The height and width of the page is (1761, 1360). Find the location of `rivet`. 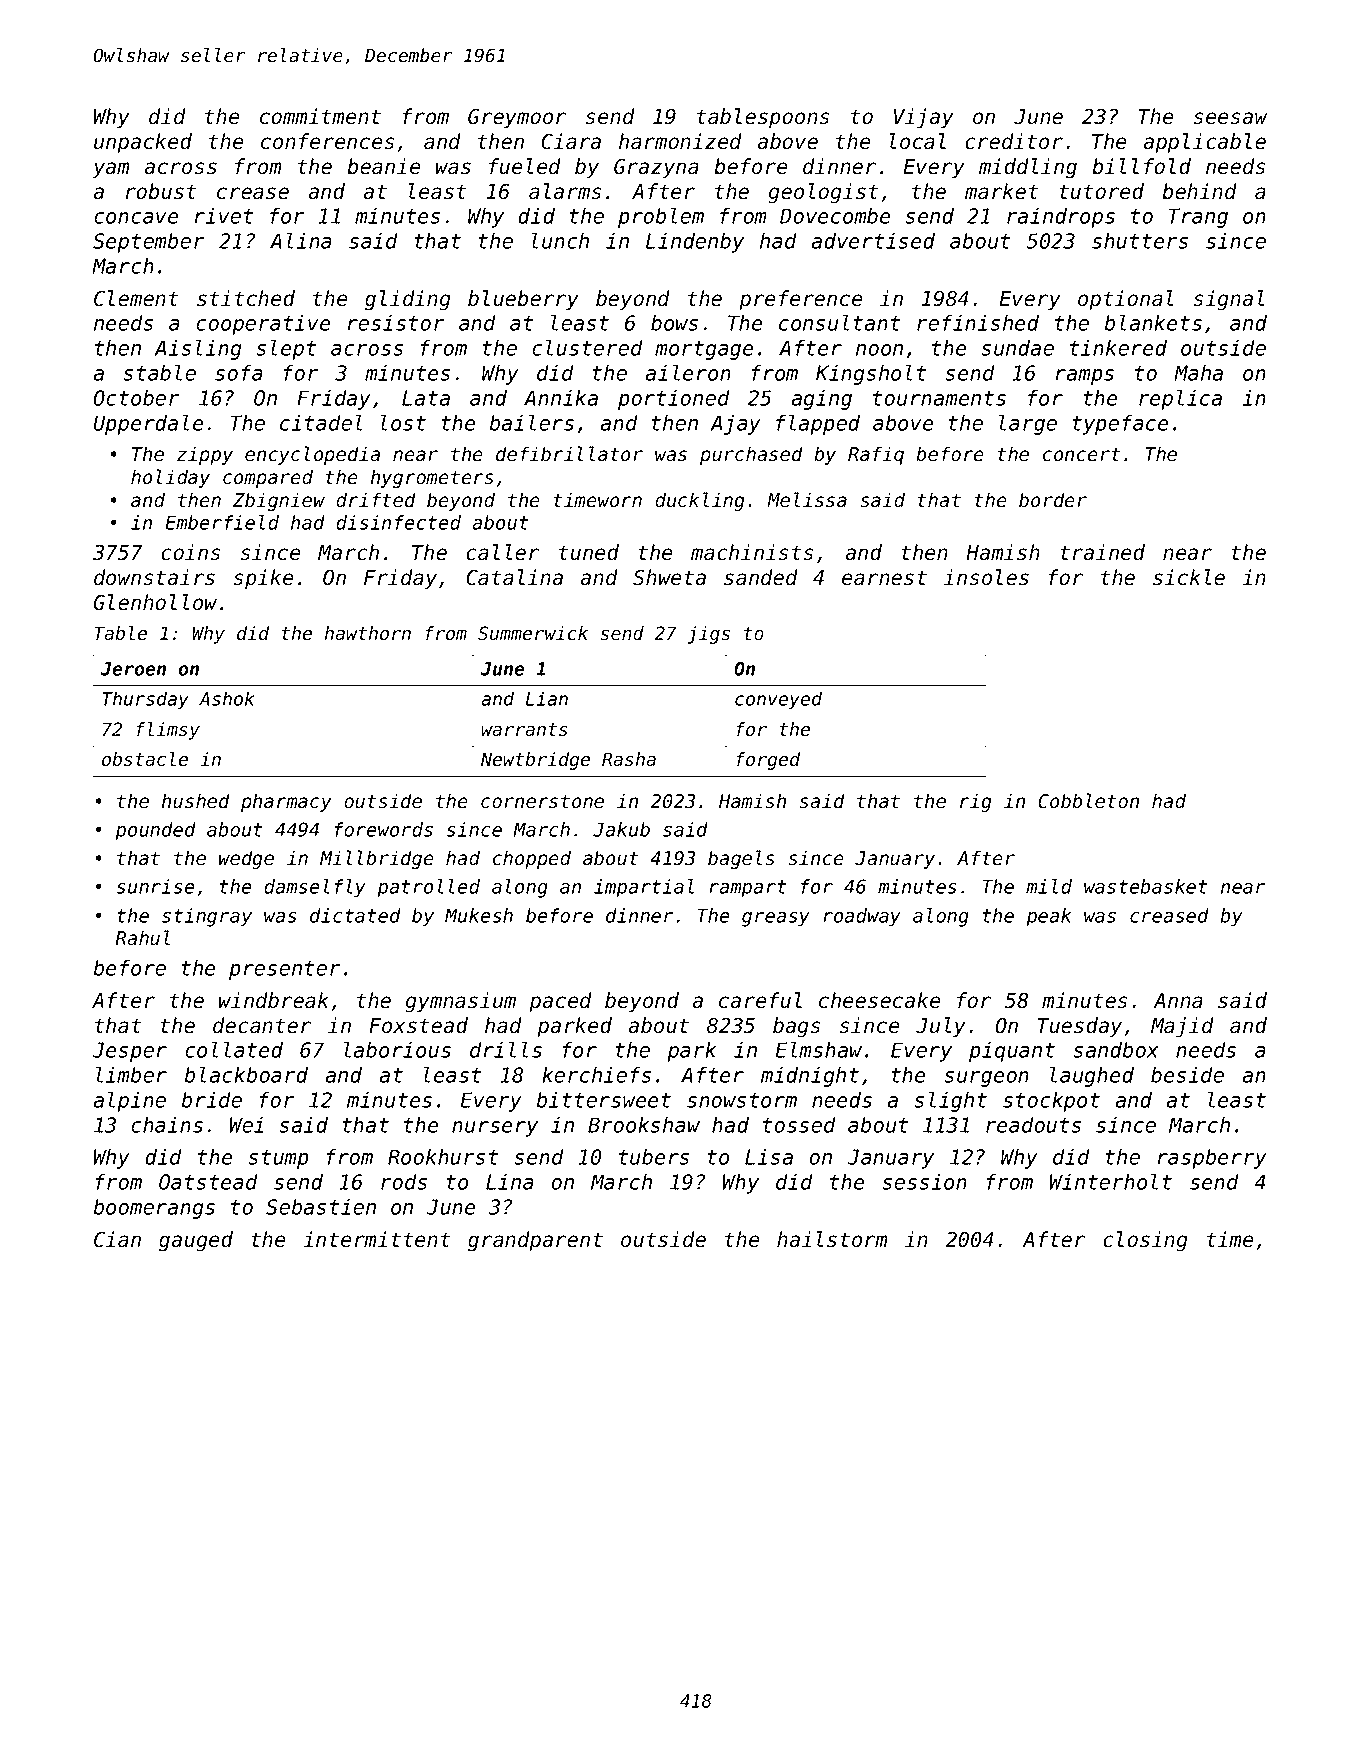

rivet is located at coordinates (224, 216).
